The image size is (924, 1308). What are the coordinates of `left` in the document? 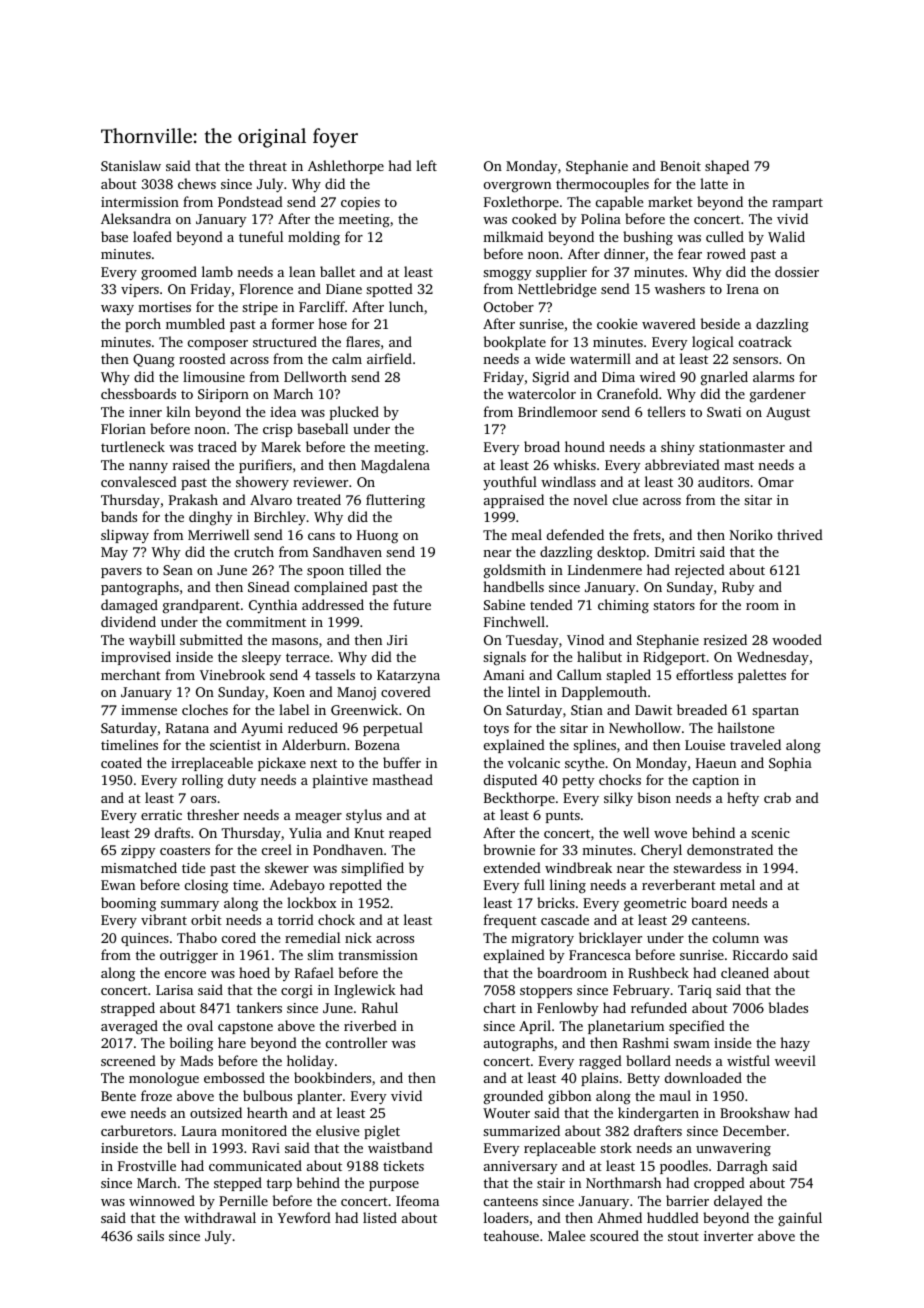 It's located at (426, 165).
